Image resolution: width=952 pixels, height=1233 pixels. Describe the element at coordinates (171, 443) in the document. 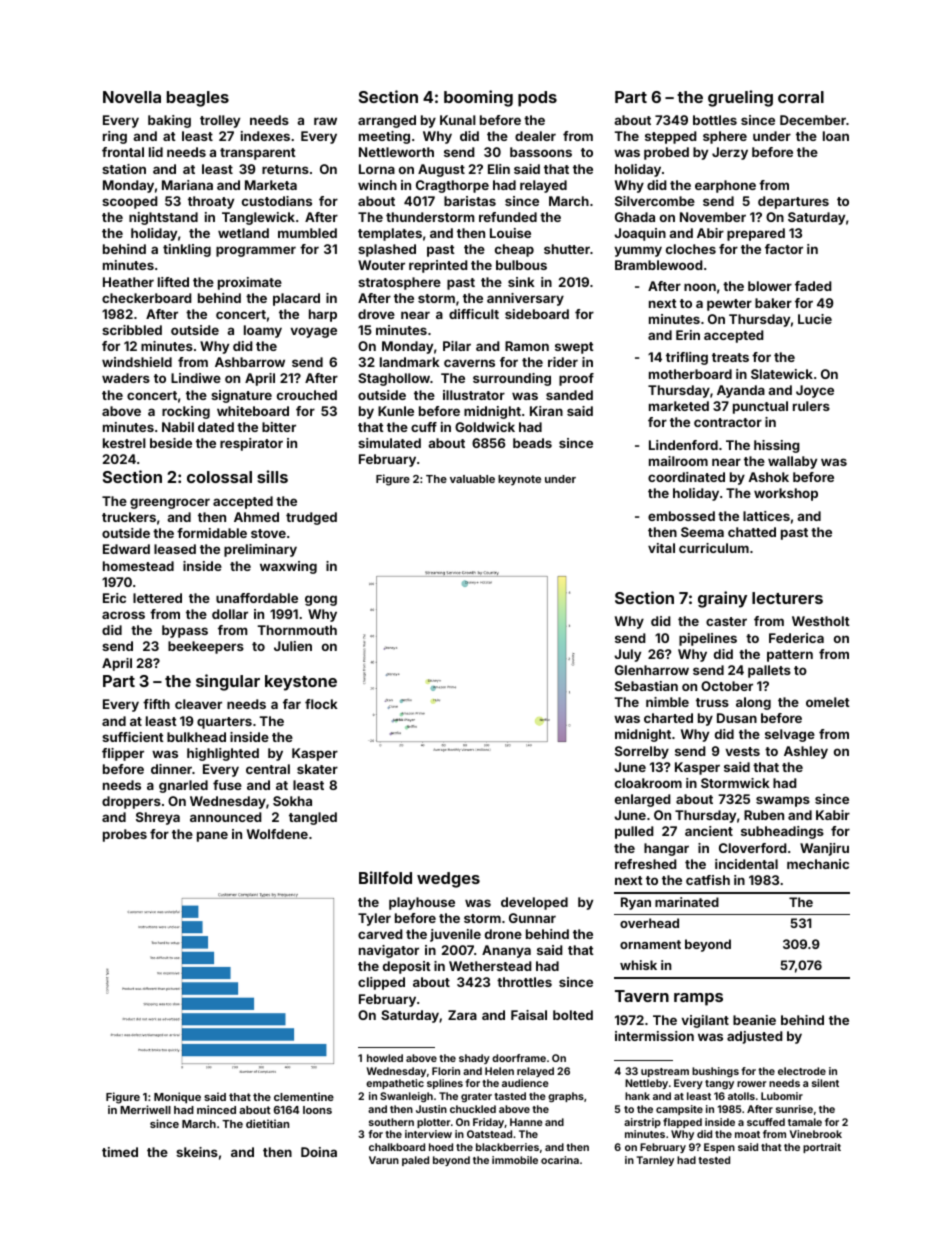

I see `beside` at that location.
